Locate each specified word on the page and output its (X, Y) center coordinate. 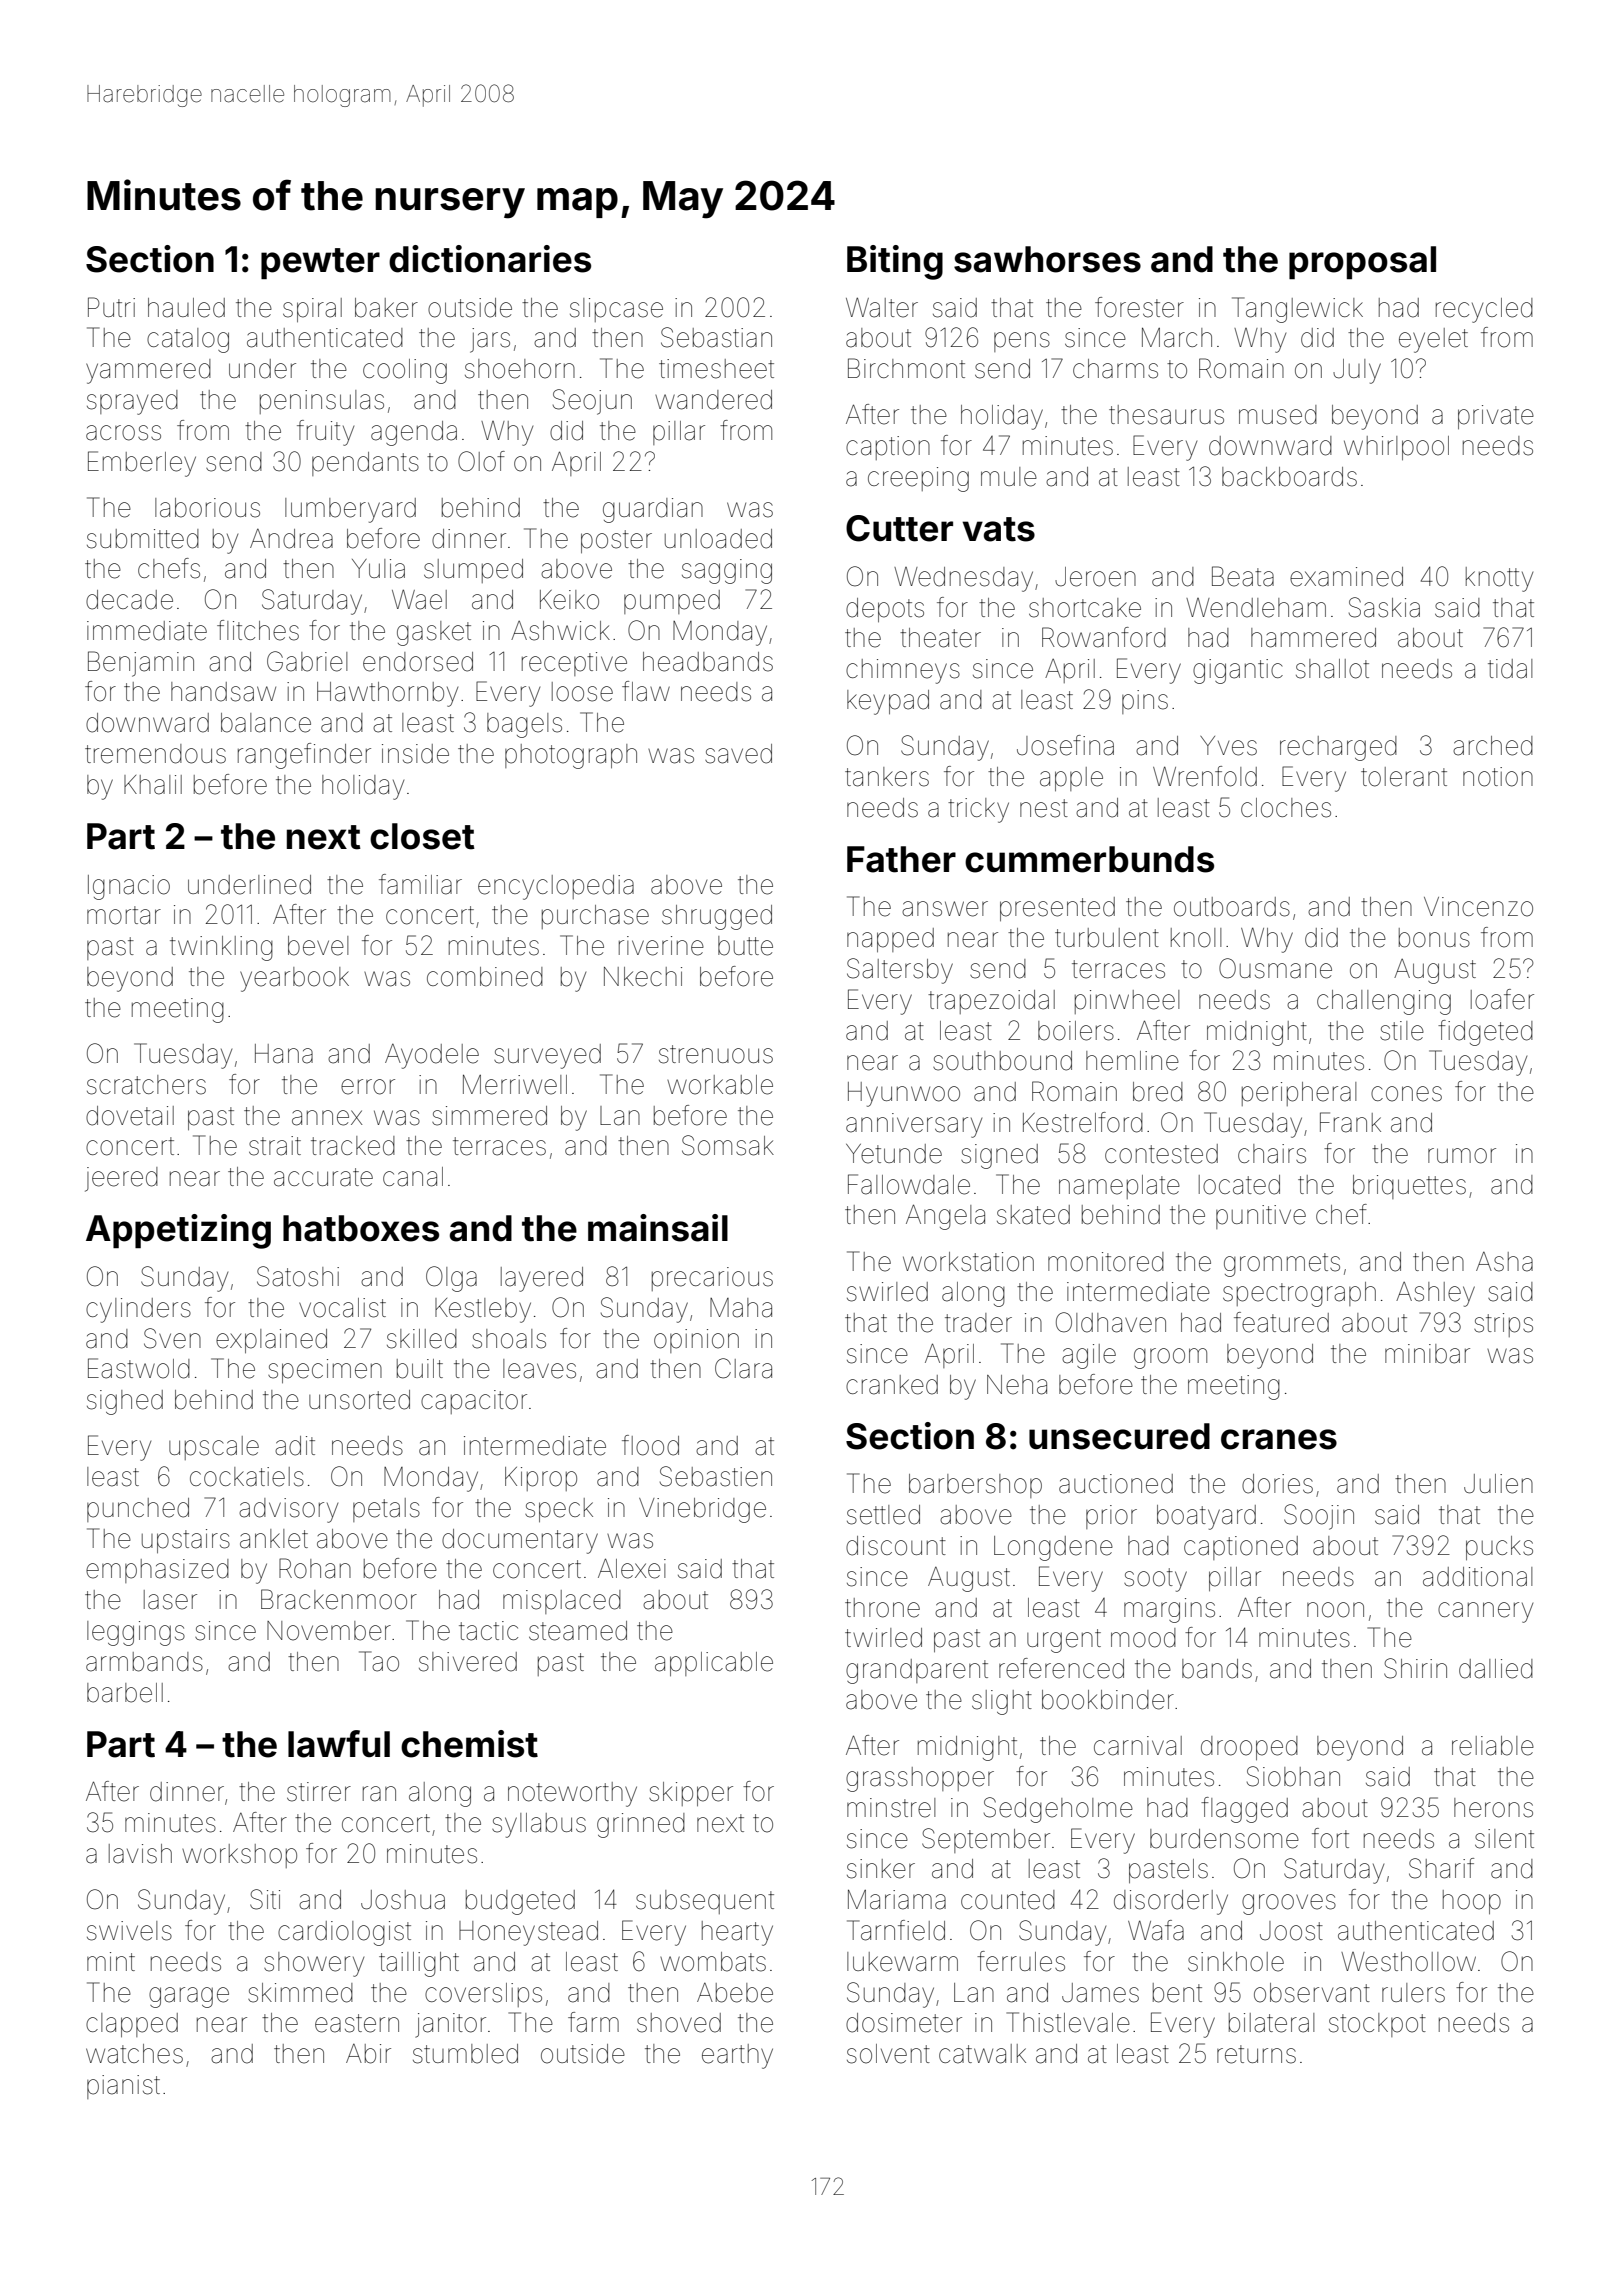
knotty (1499, 579)
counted (1008, 1900)
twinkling (221, 948)
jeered (121, 1179)
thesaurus (1166, 415)
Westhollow (1408, 1962)
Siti (265, 1899)
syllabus (539, 1825)
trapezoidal (991, 1002)
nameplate (1119, 1187)
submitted (143, 539)
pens (1022, 342)
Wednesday (963, 579)
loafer (1502, 999)
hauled (186, 308)
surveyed (547, 1056)
